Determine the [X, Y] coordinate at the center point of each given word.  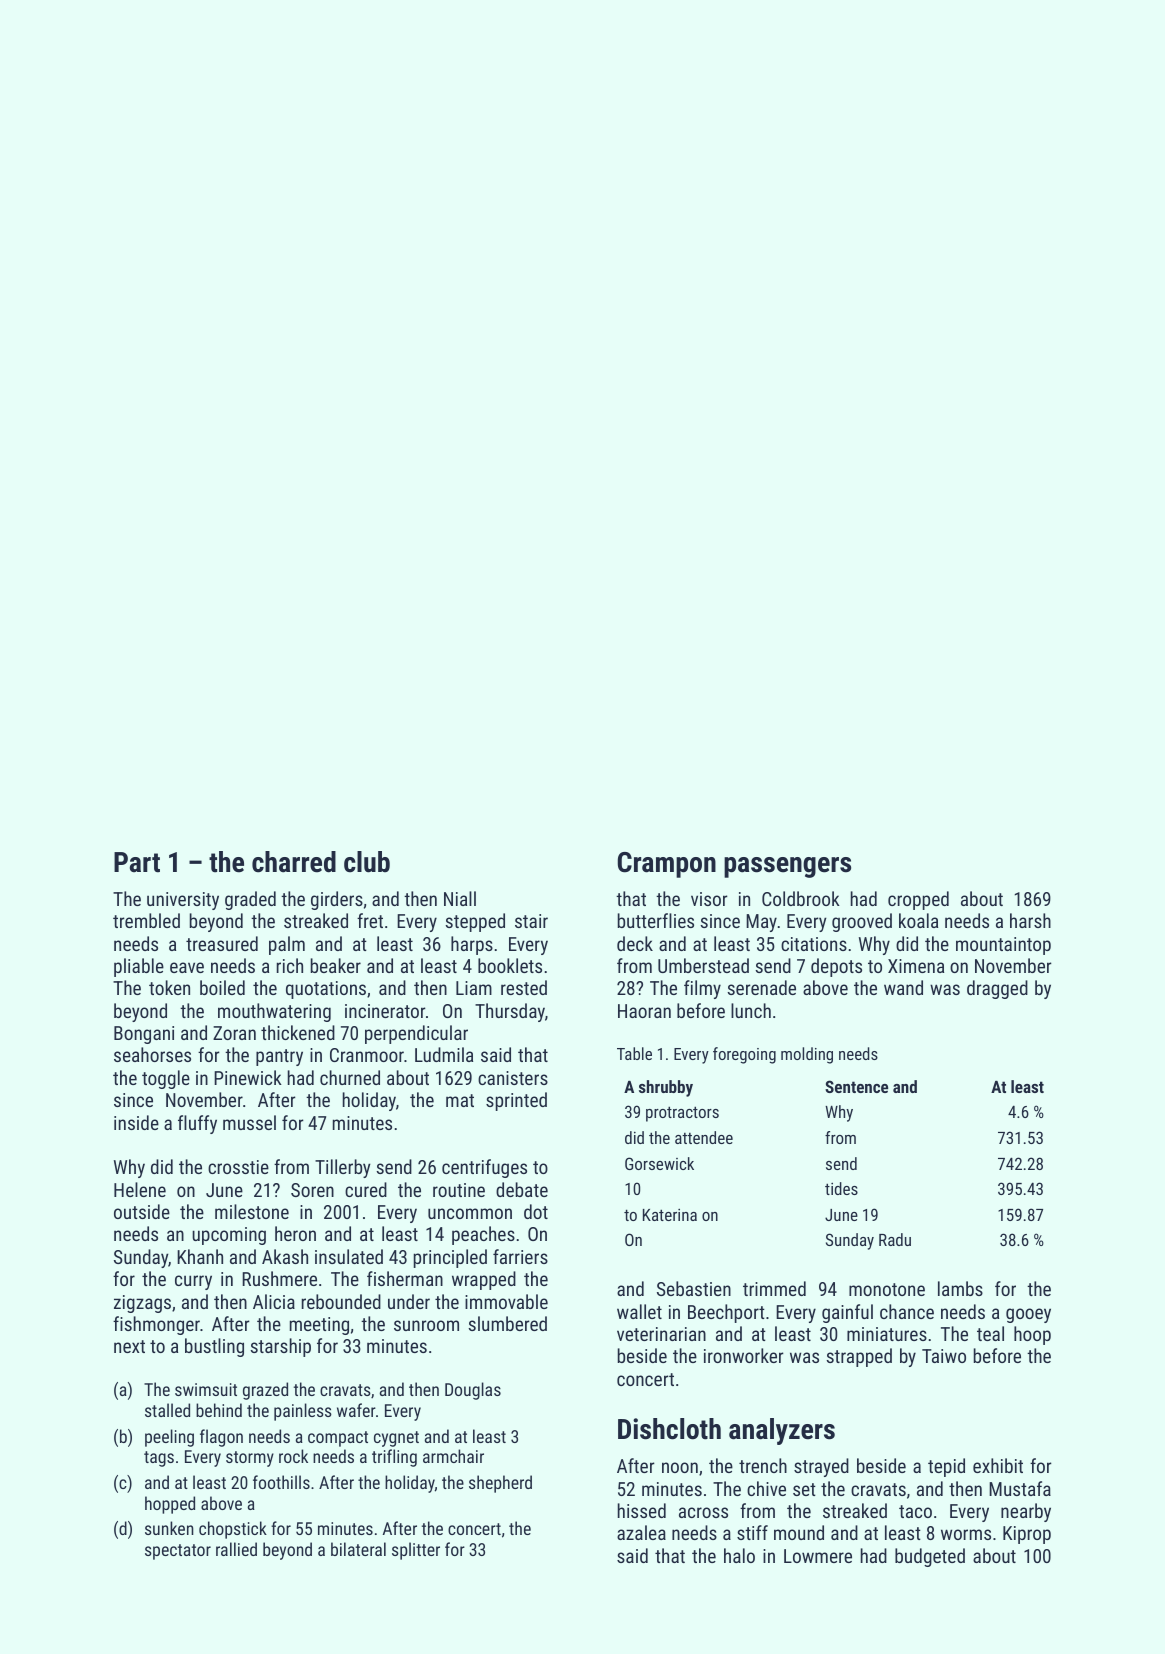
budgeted [930, 1557]
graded [250, 900]
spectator [178, 1552]
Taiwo [944, 1356]
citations [814, 944]
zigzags [142, 1304]
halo [739, 1555]
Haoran [644, 1011]
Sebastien [694, 1288]
